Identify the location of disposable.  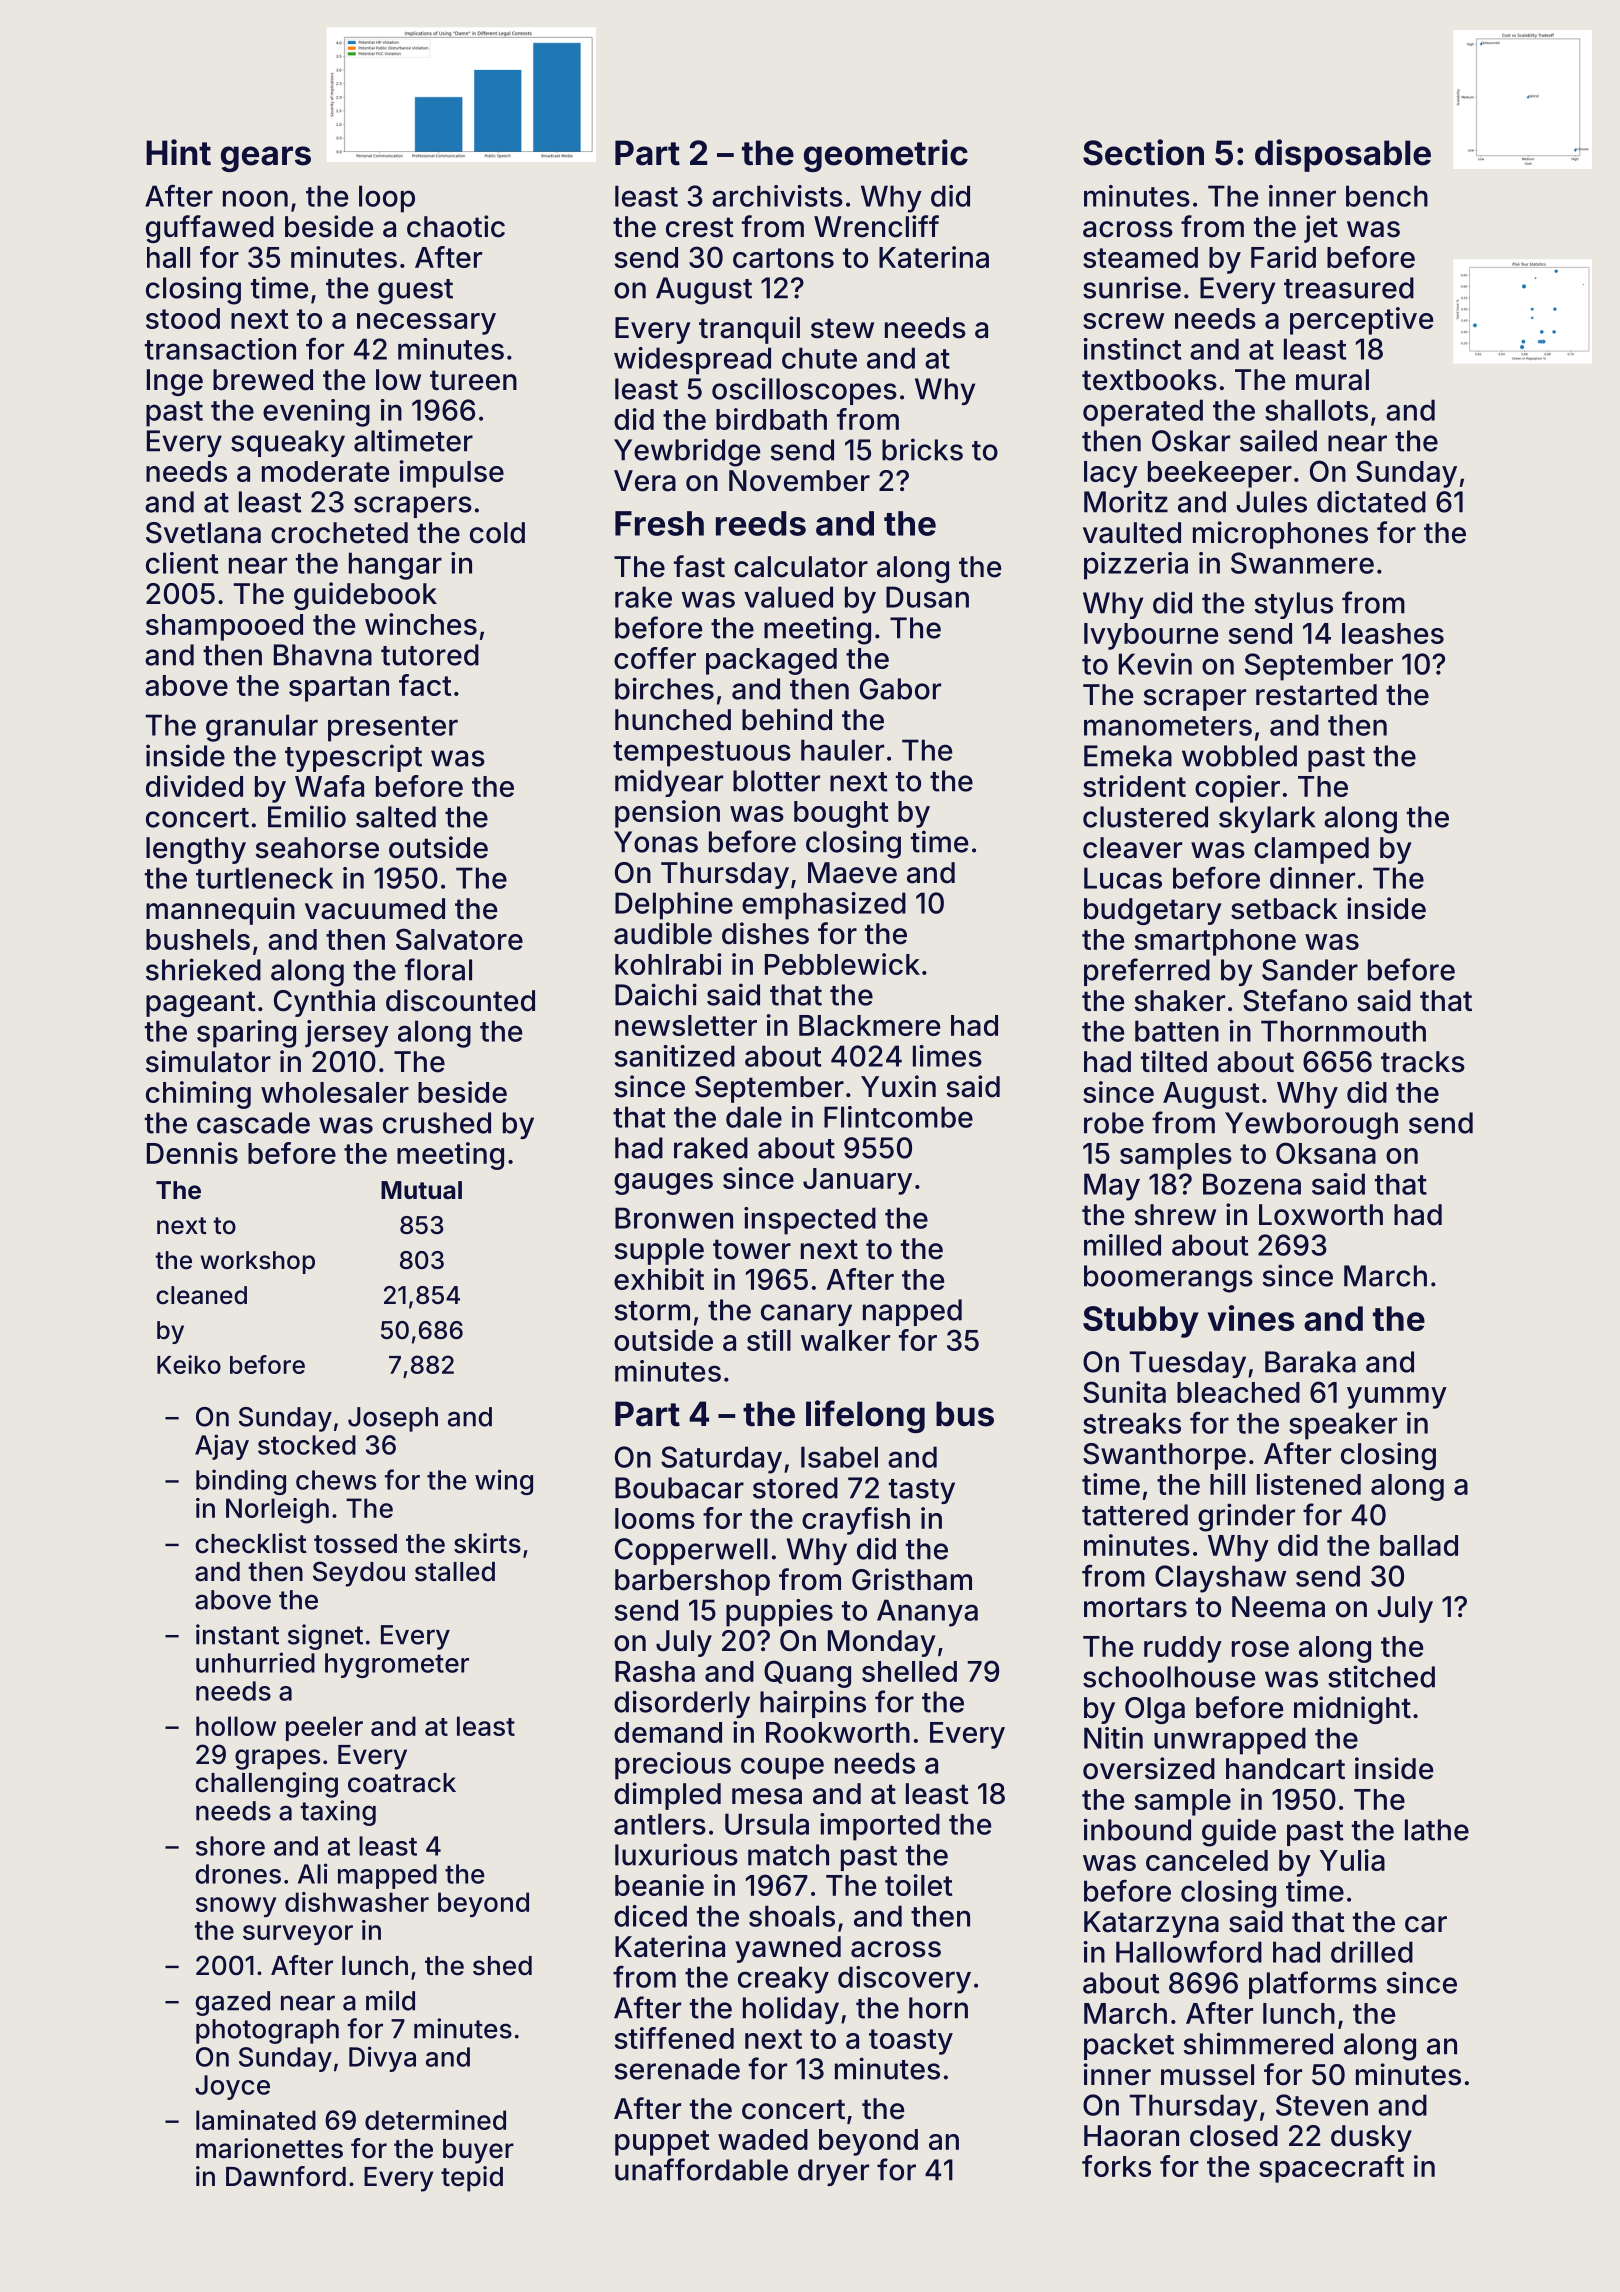
(1343, 155).
